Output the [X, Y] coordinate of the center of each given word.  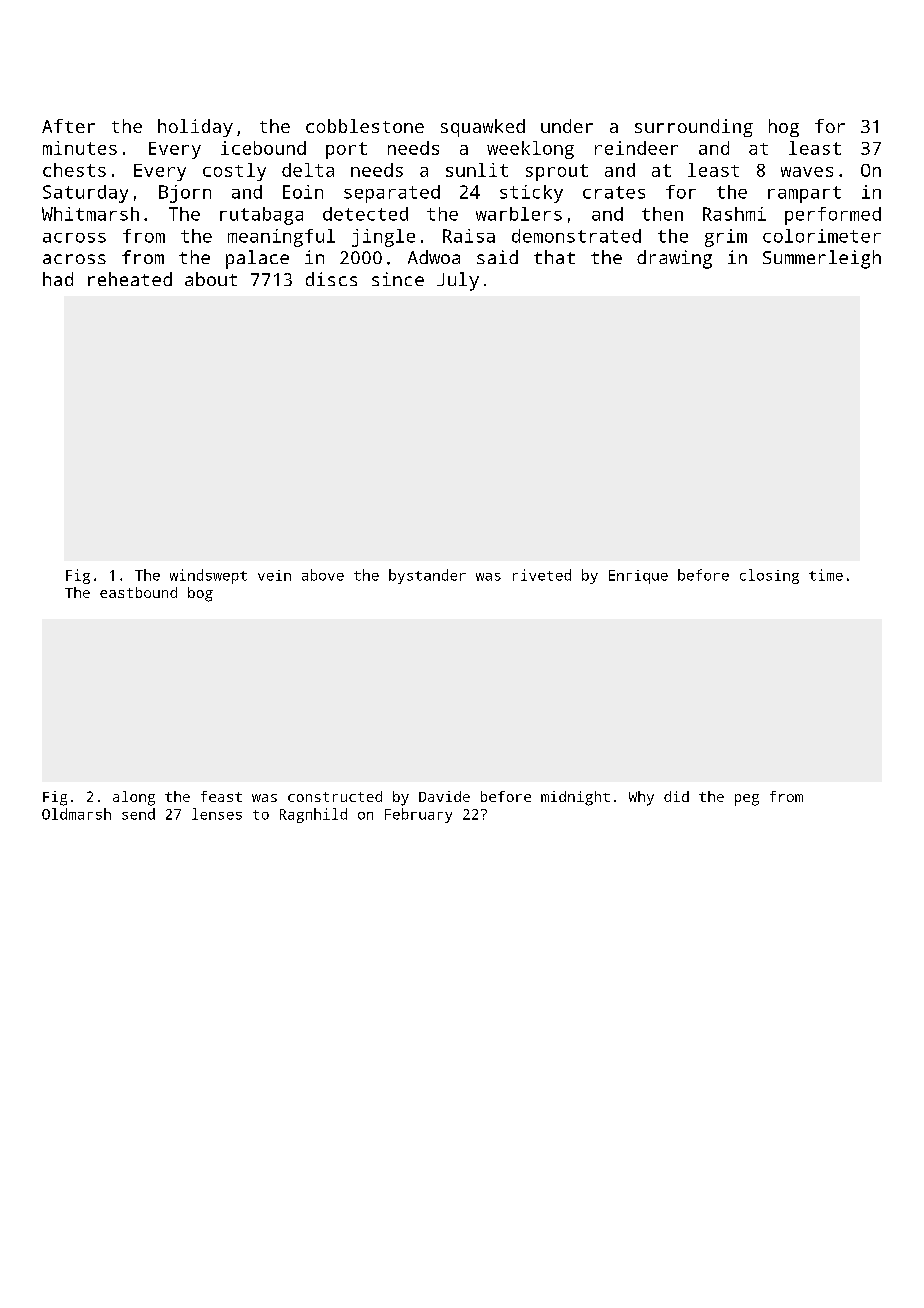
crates [614, 192]
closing [769, 576]
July [458, 281]
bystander [427, 576]
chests [74, 170]
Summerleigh [822, 259]
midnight [575, 798]
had [58, 279]
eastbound [138, 592]
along [134, 798]
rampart [804, 194]
